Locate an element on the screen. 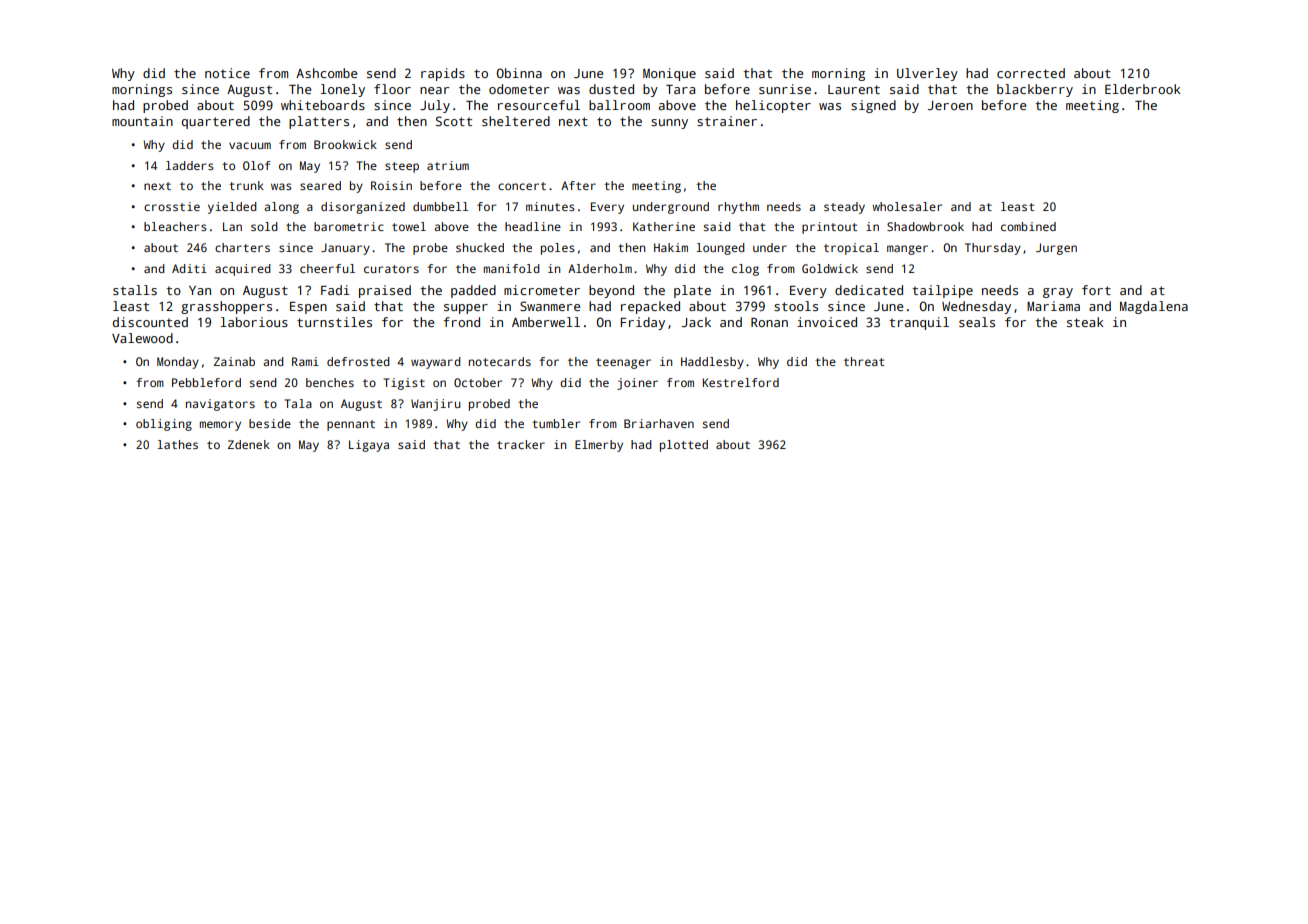 This screenshot has width=1308, height=924. navigators is located at coordinates (220, 405).
